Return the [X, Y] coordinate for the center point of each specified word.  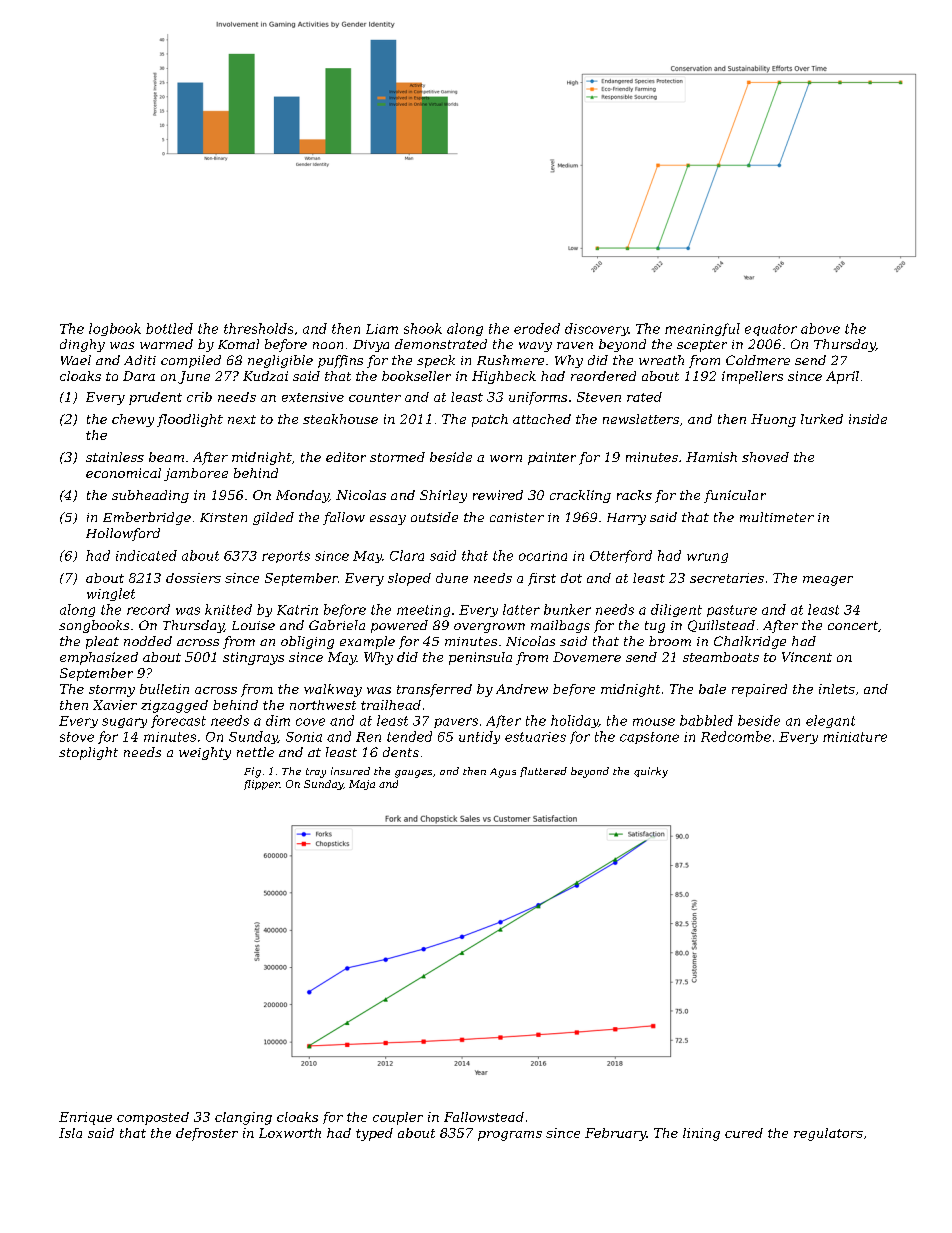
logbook [115, 329]
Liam [382, 329]
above [820, 328]
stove [77, 737]
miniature [855, 737]
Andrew [522, 689]
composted [153, 1118]
